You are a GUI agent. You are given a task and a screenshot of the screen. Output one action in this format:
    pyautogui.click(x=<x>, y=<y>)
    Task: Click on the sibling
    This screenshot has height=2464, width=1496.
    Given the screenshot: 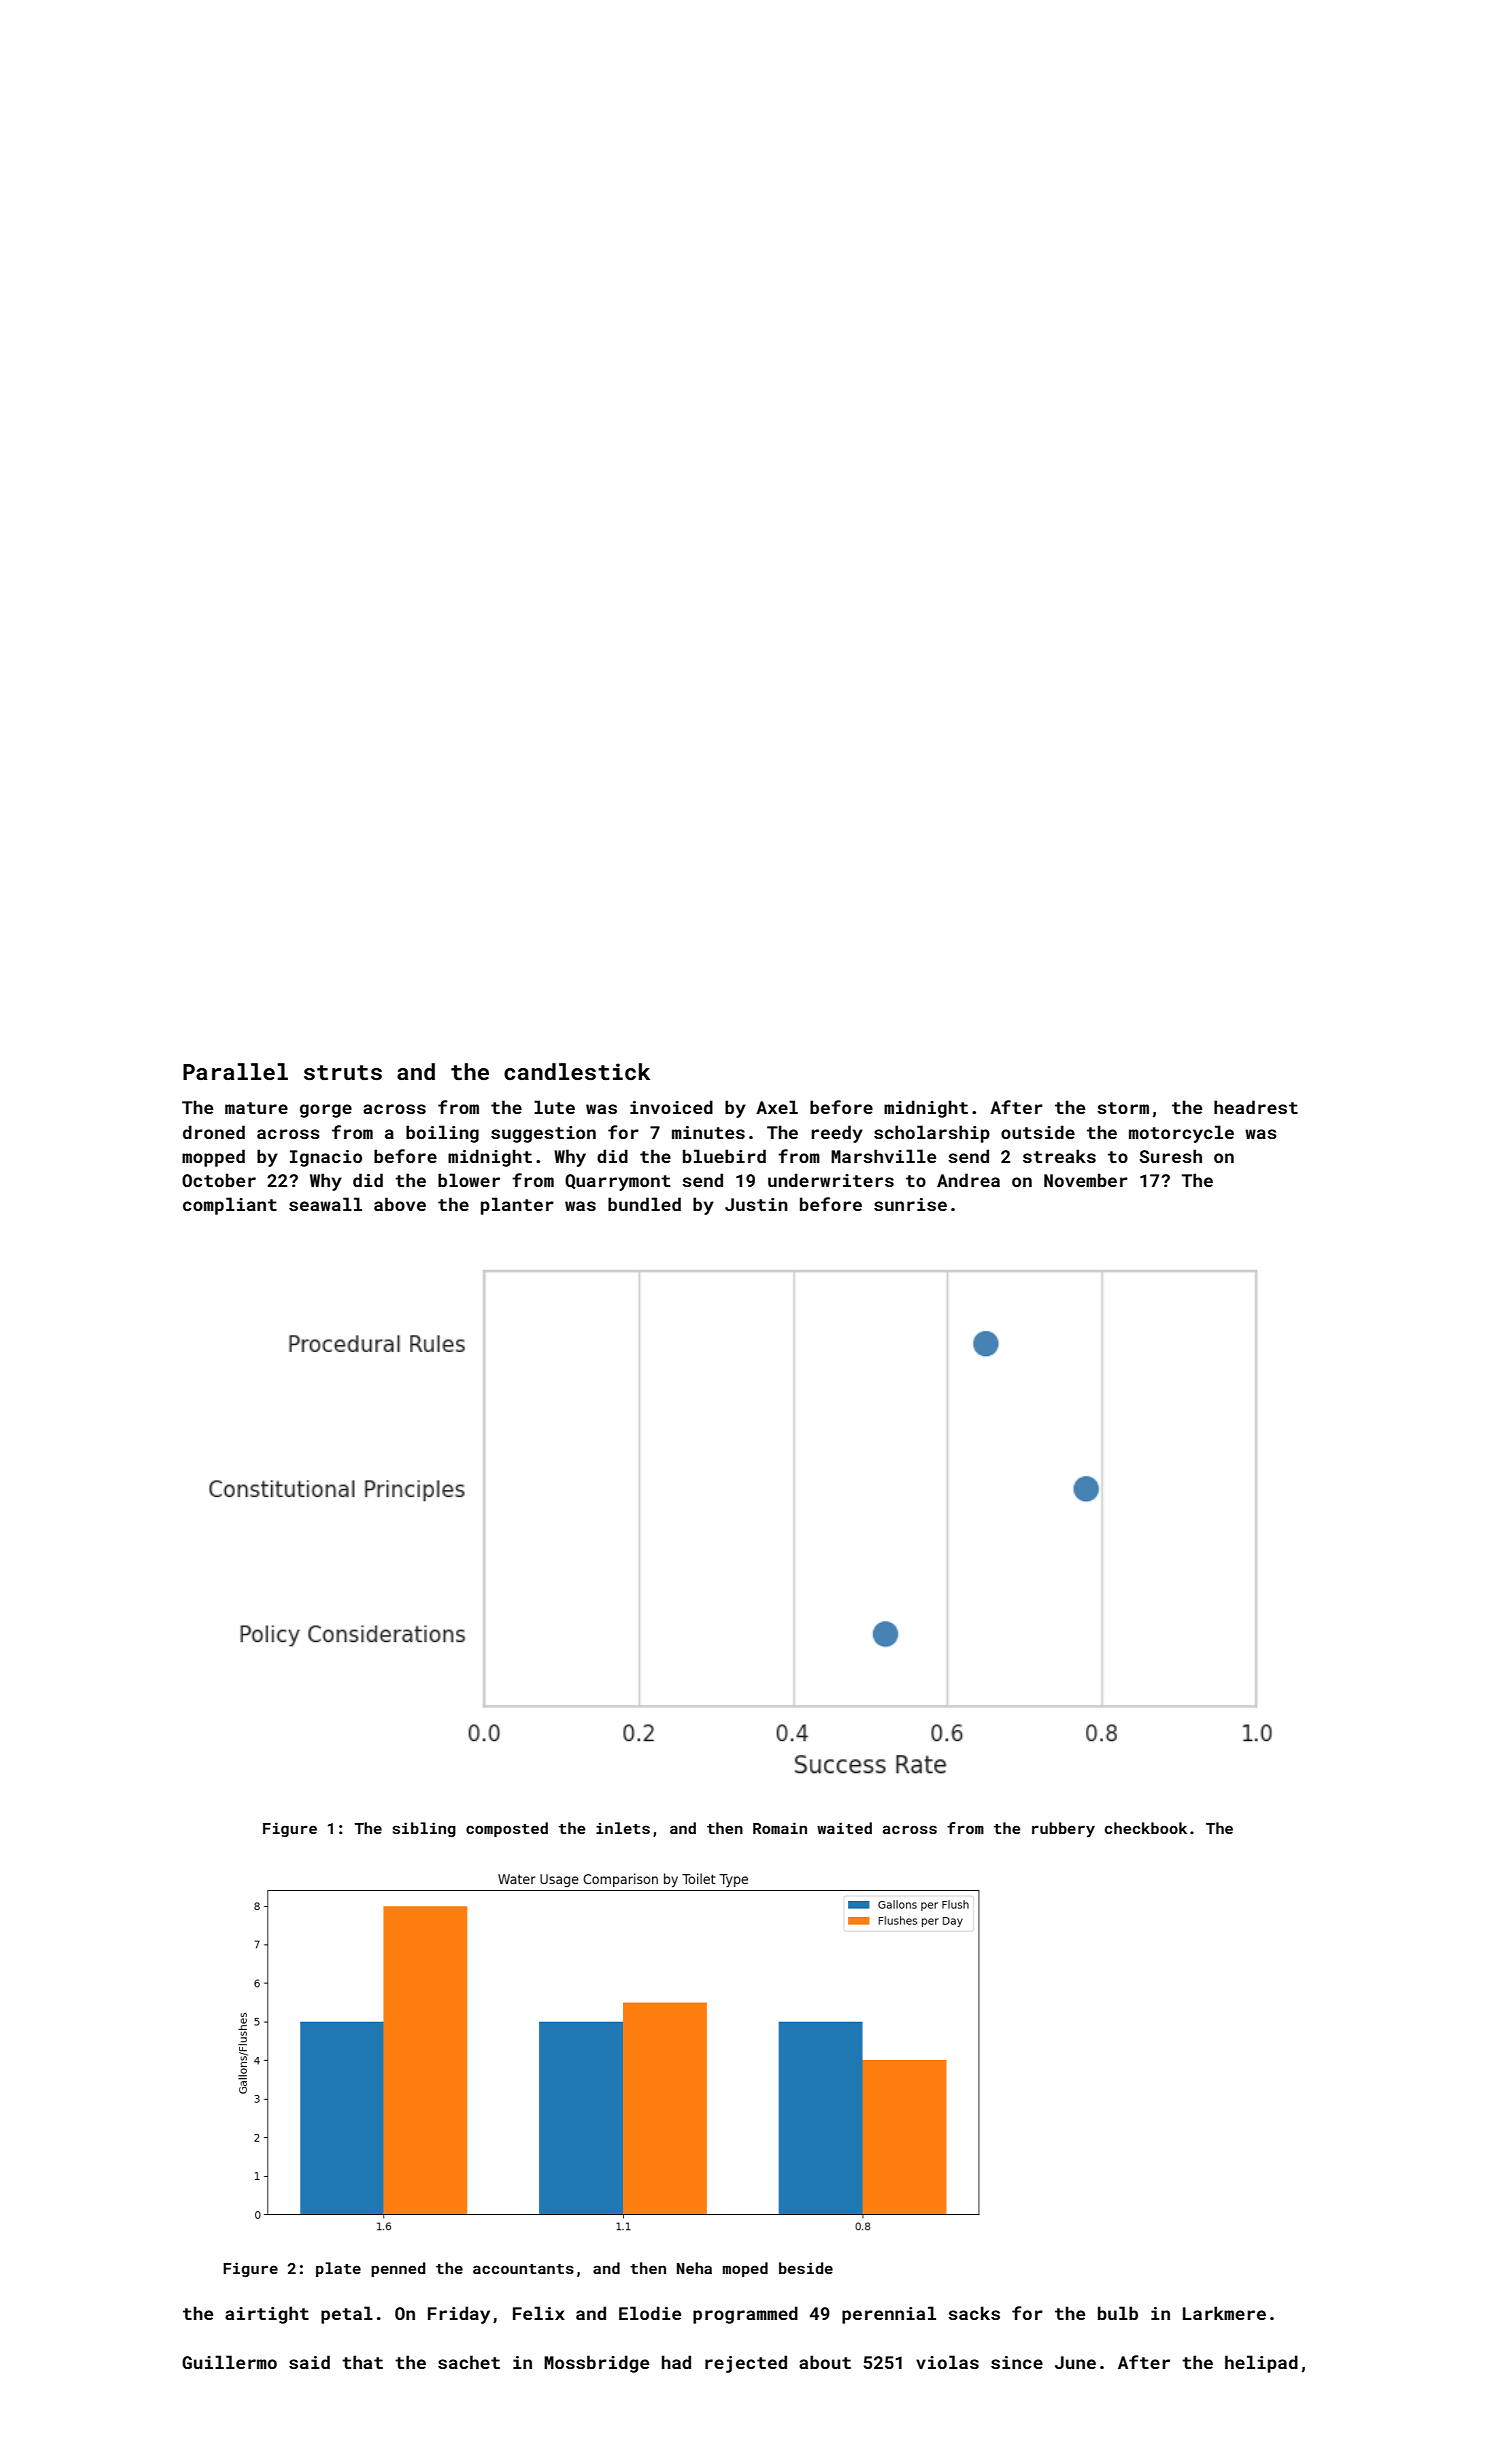 What is the action you would take?
    pyautogui.click(x=424, y=1829)
